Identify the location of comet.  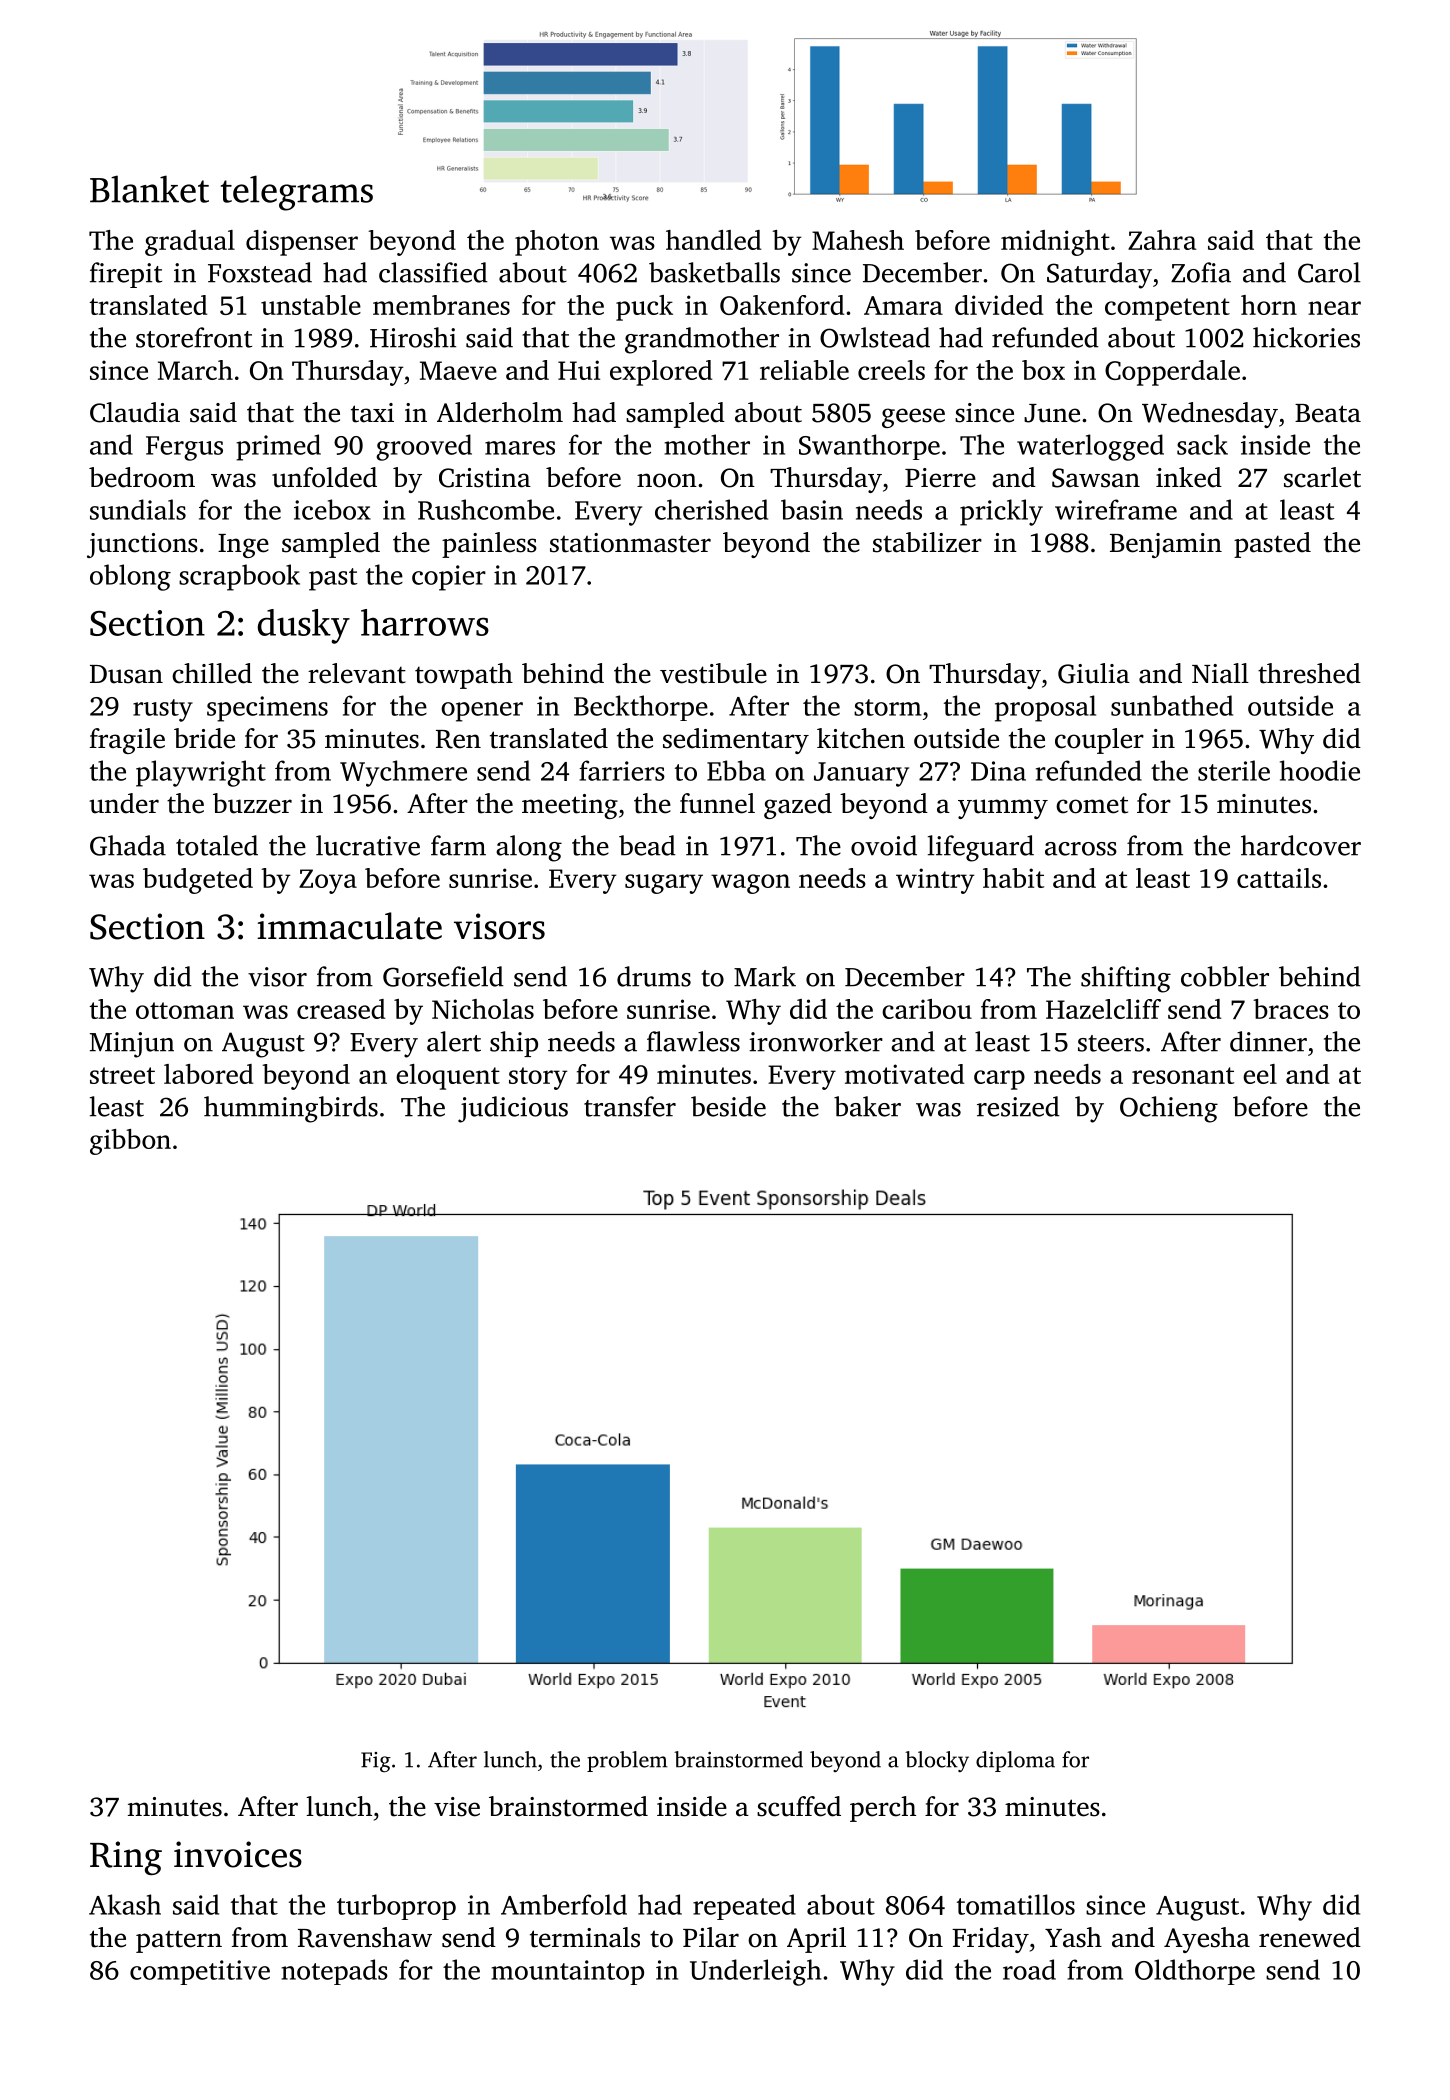
(1092, 805).
